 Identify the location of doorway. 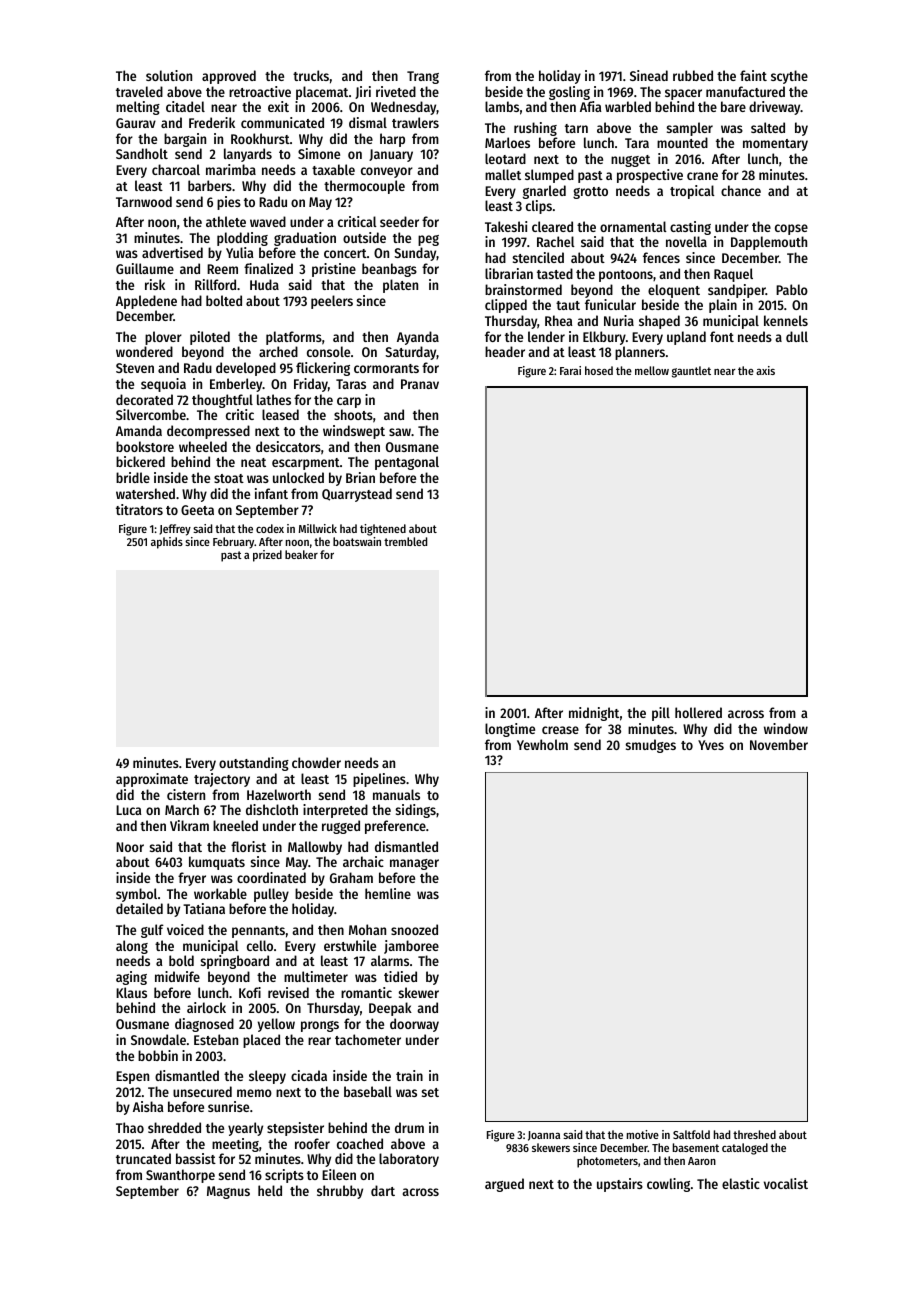
(414, 1025).
